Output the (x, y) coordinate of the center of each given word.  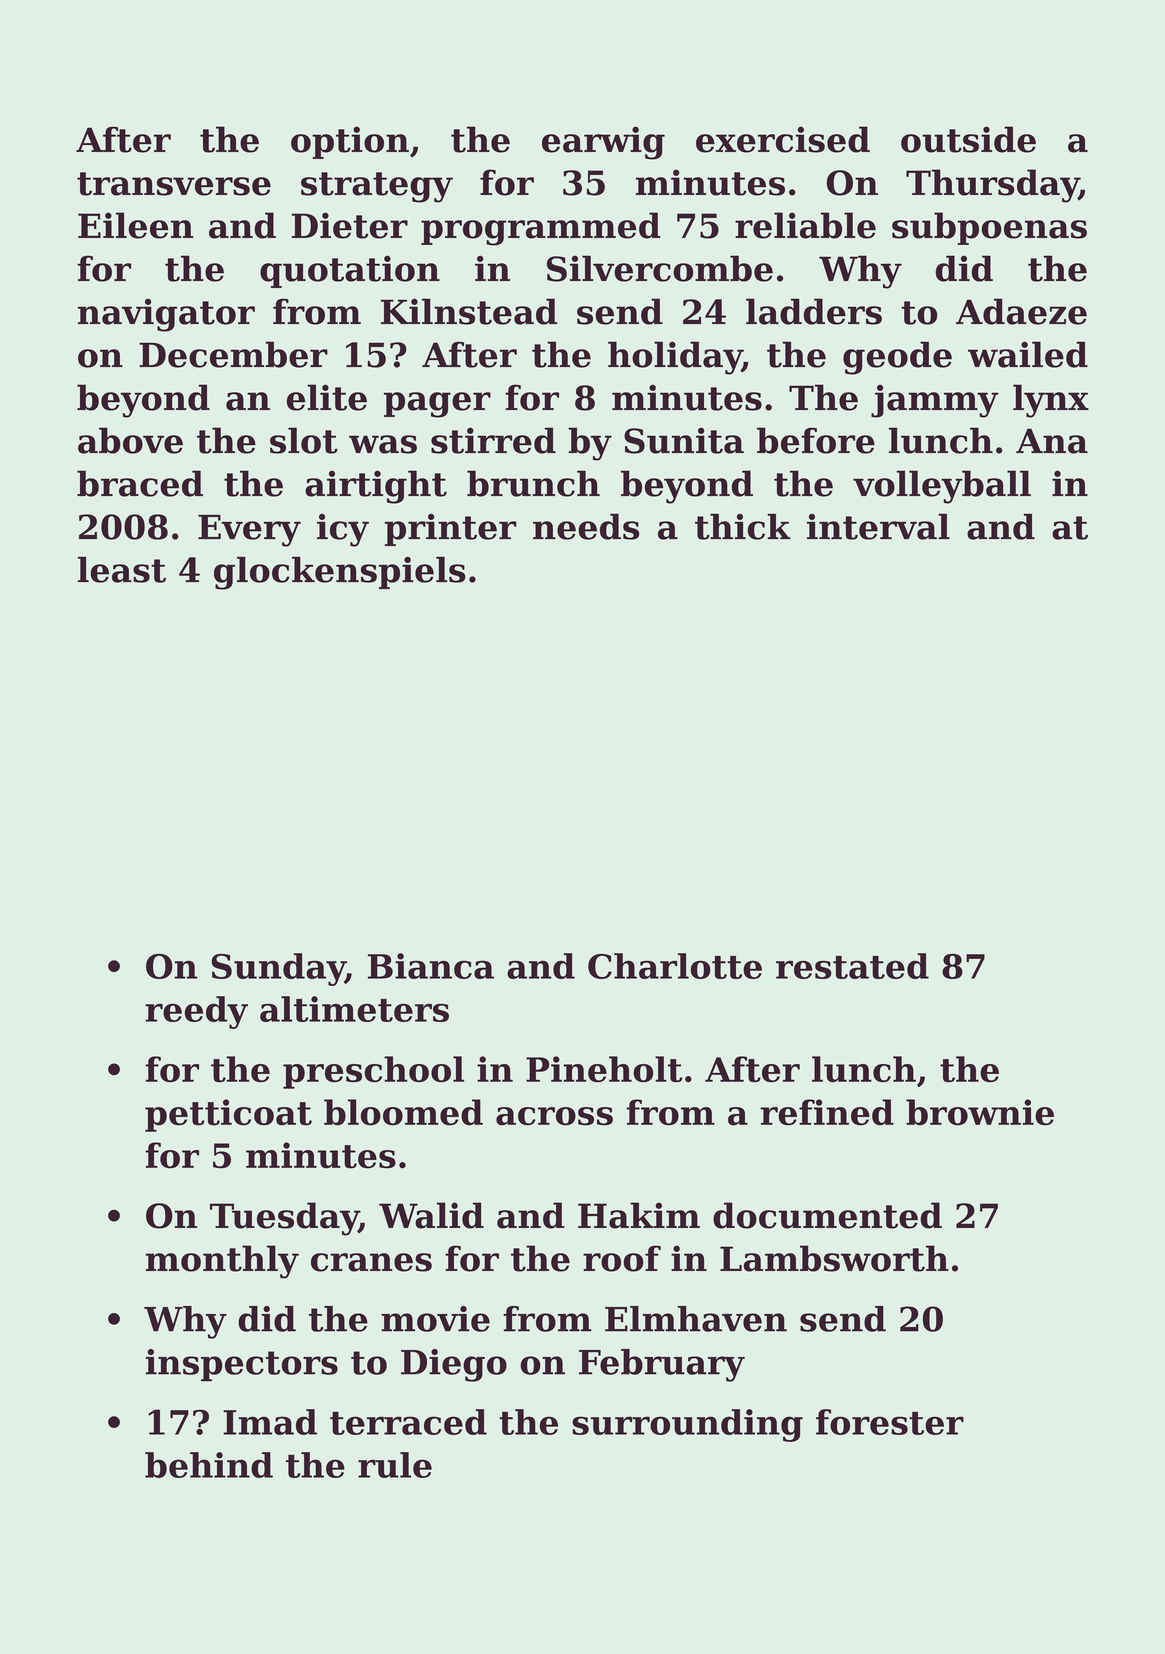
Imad (270, 1422)
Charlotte (675, 966)
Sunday (278, 969)
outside (968, 139)
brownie (980, 1112)
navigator (166, 315)
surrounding (687, 1425)
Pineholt (604, 1069)
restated (852, 966)
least (122, 570)
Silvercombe (660, 268)
